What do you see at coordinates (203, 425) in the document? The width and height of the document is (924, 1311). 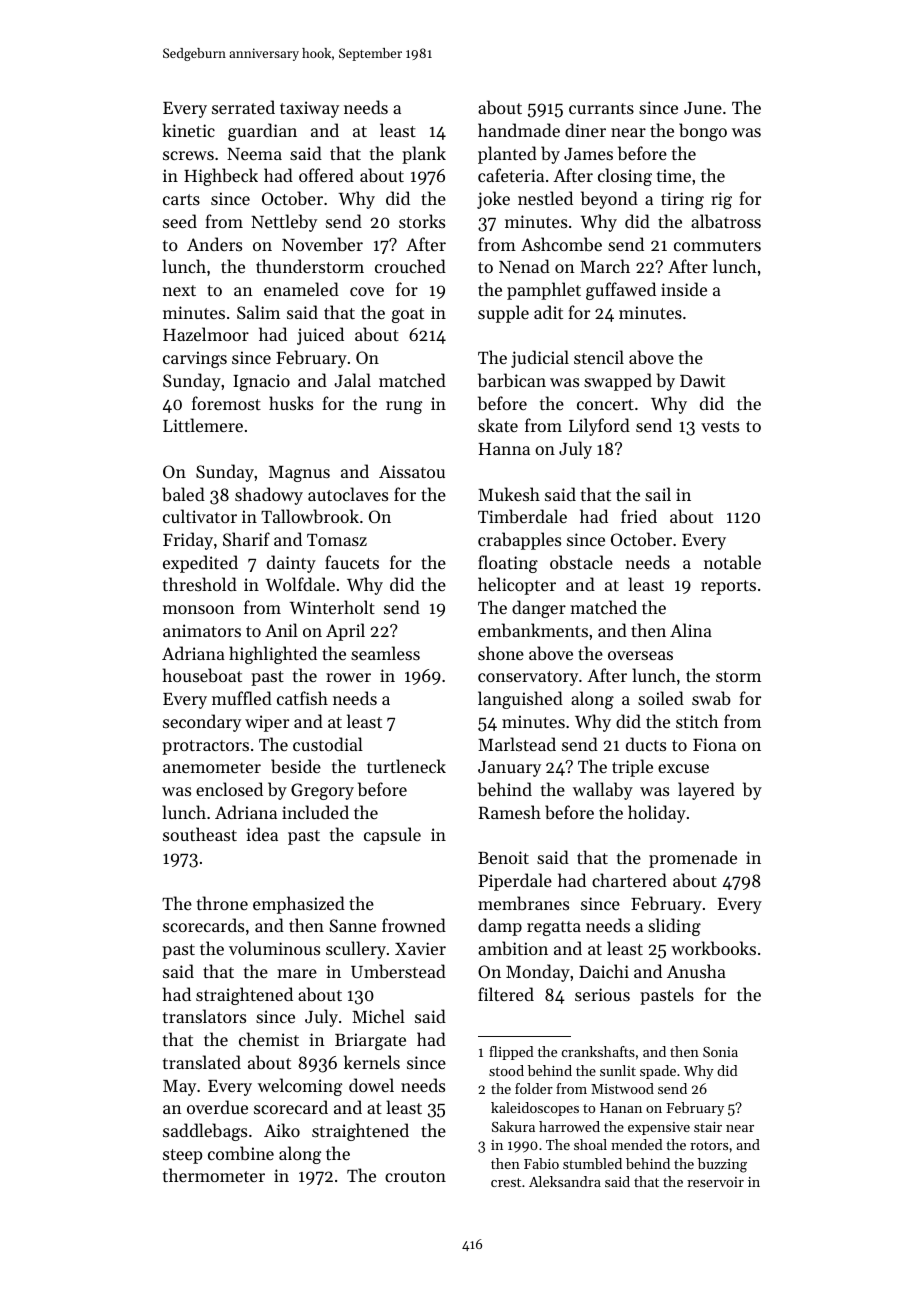 I see `Littlemere` at bounding box center [203, 425].
